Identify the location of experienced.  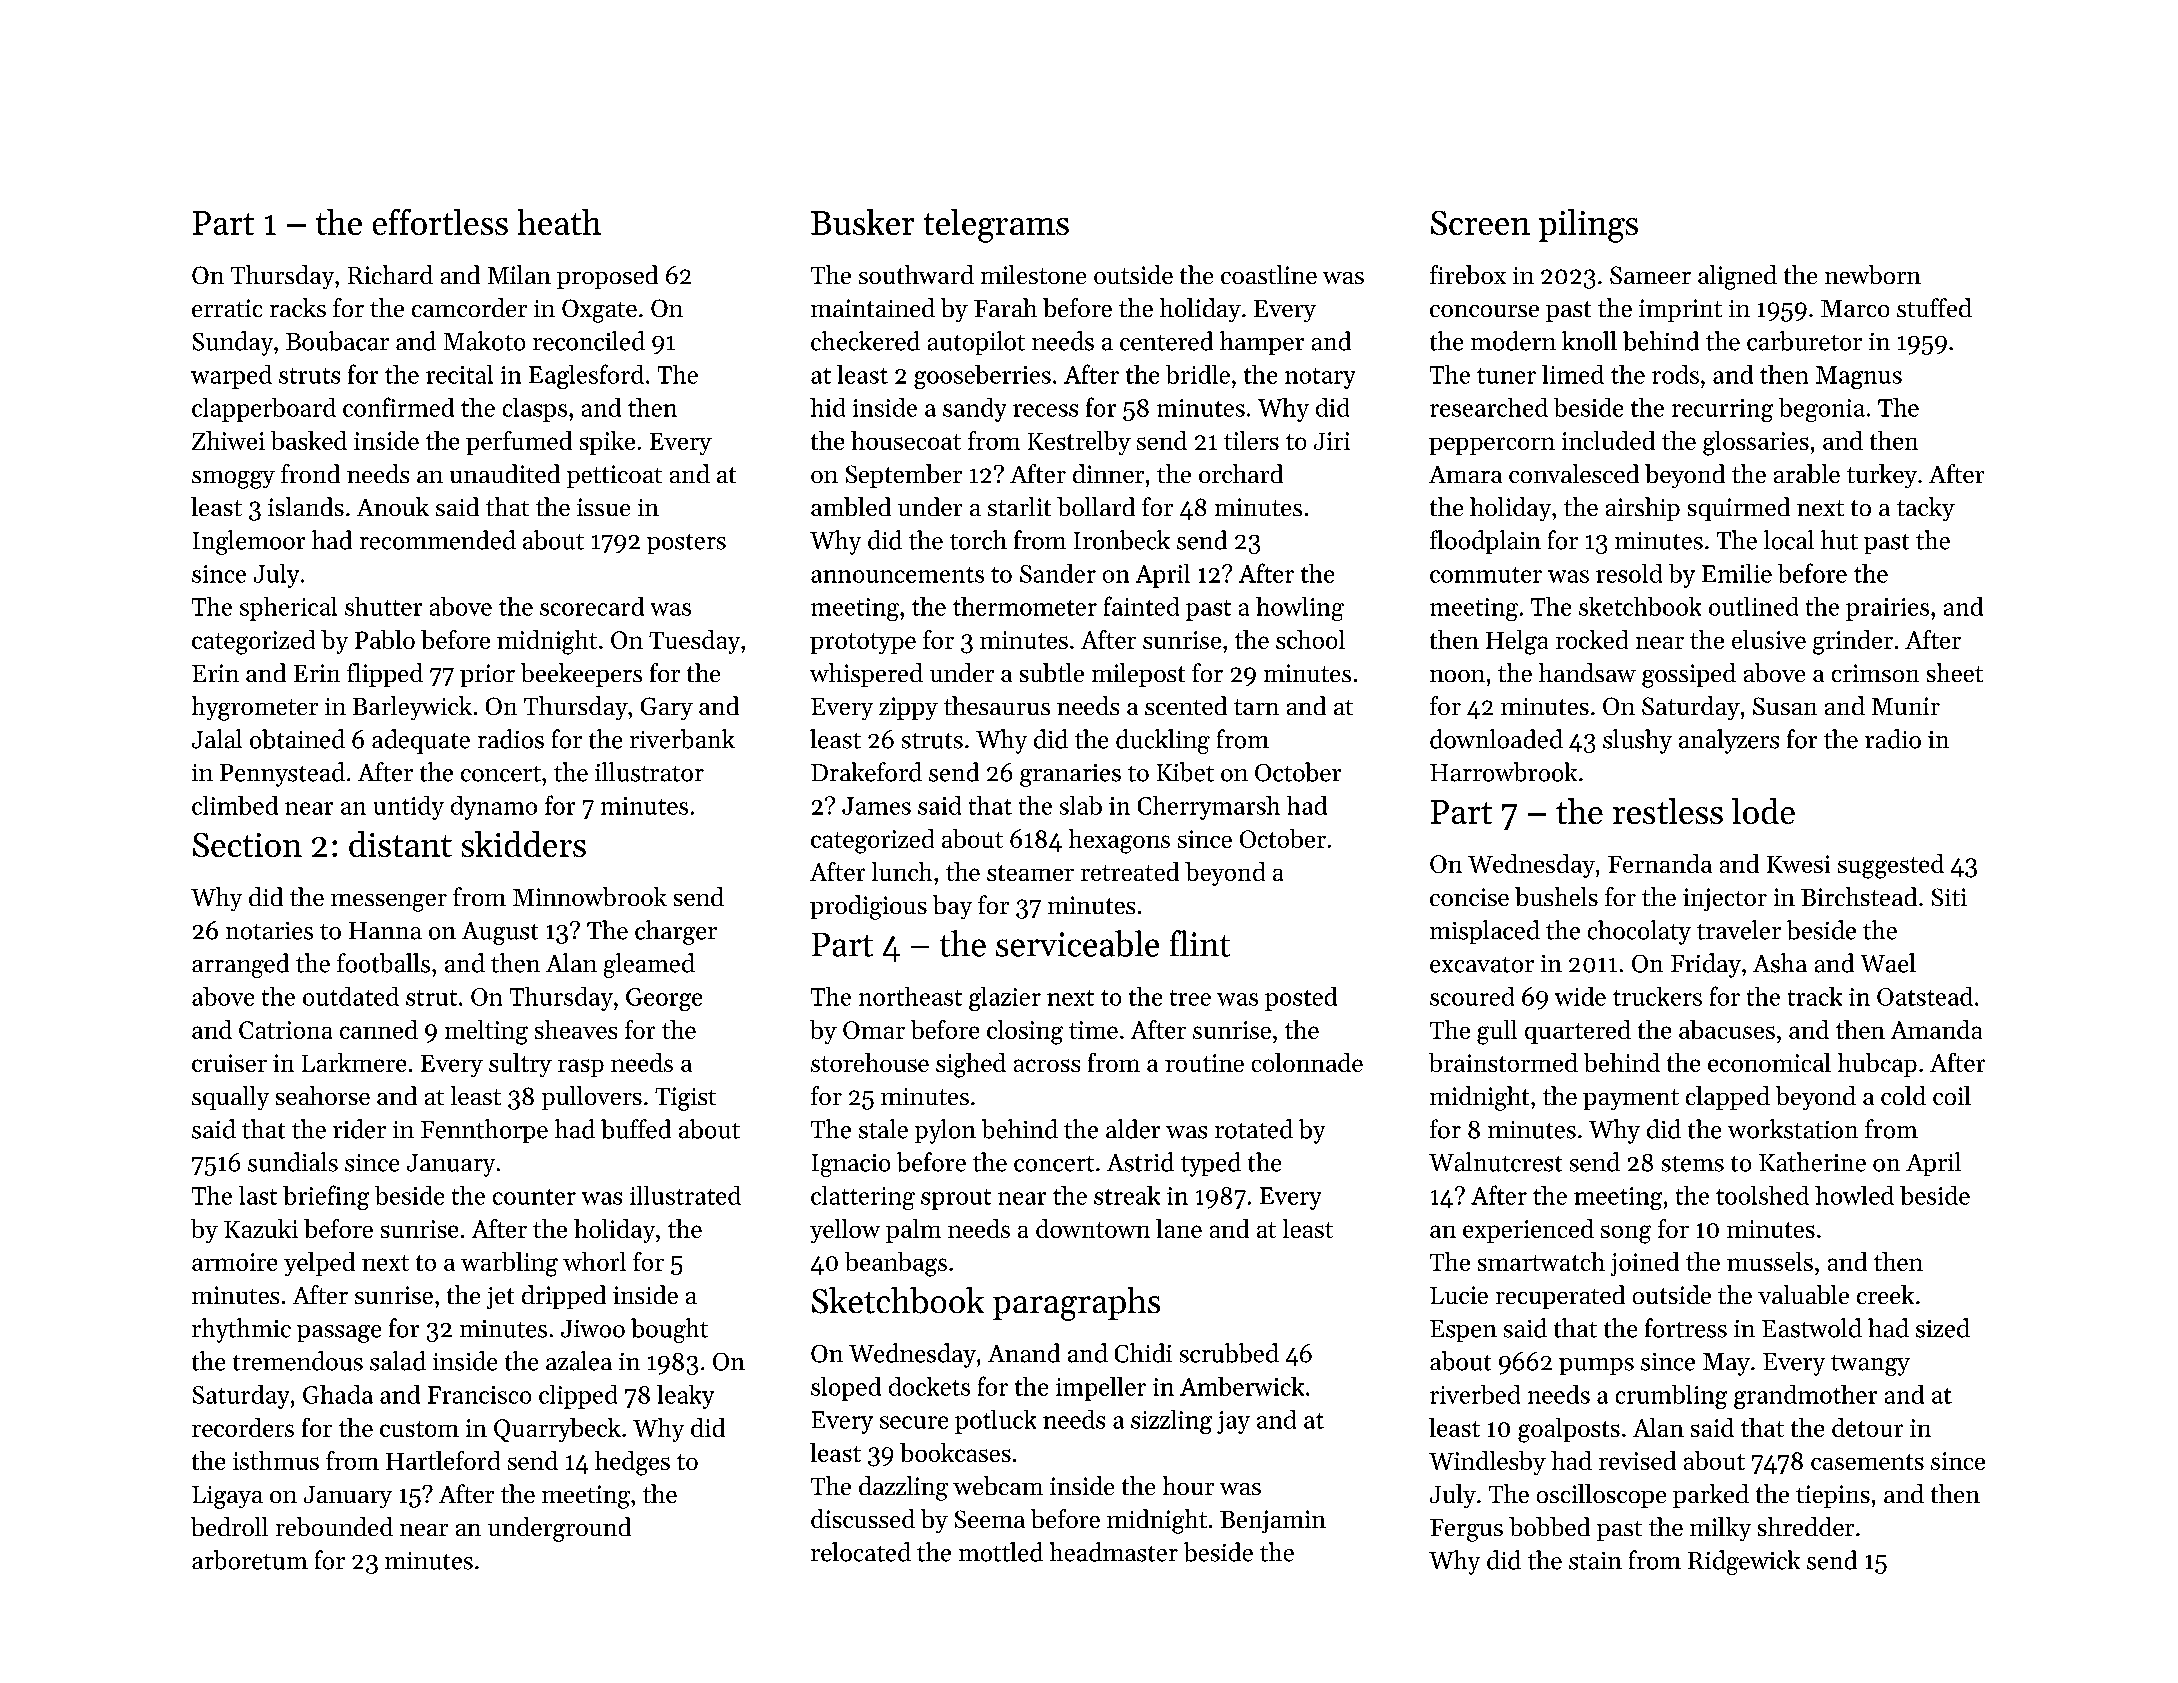
(1528, 1231).
